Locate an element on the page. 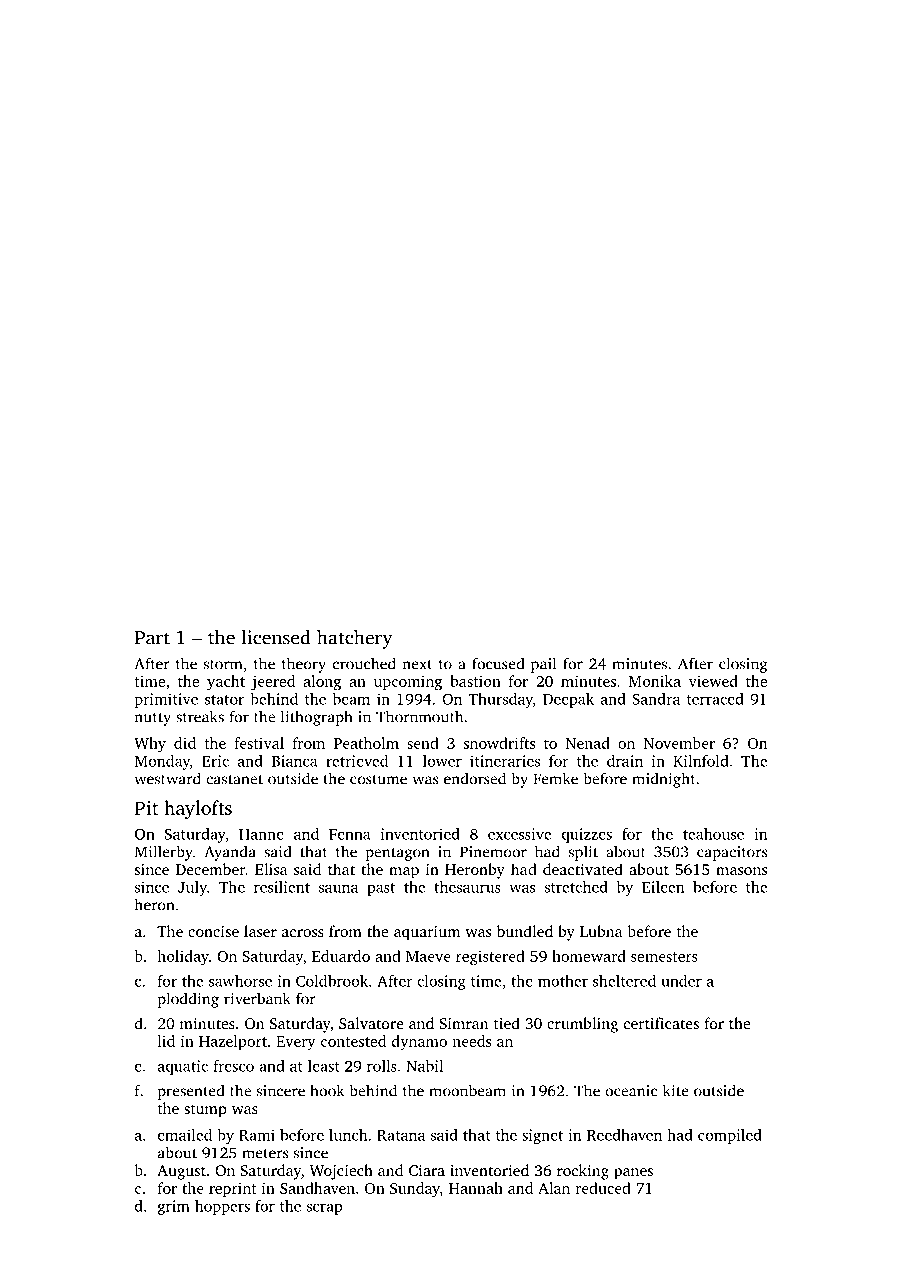 This image has height=1281, width=902. Sunday is located at coordinates (415, 1190).
